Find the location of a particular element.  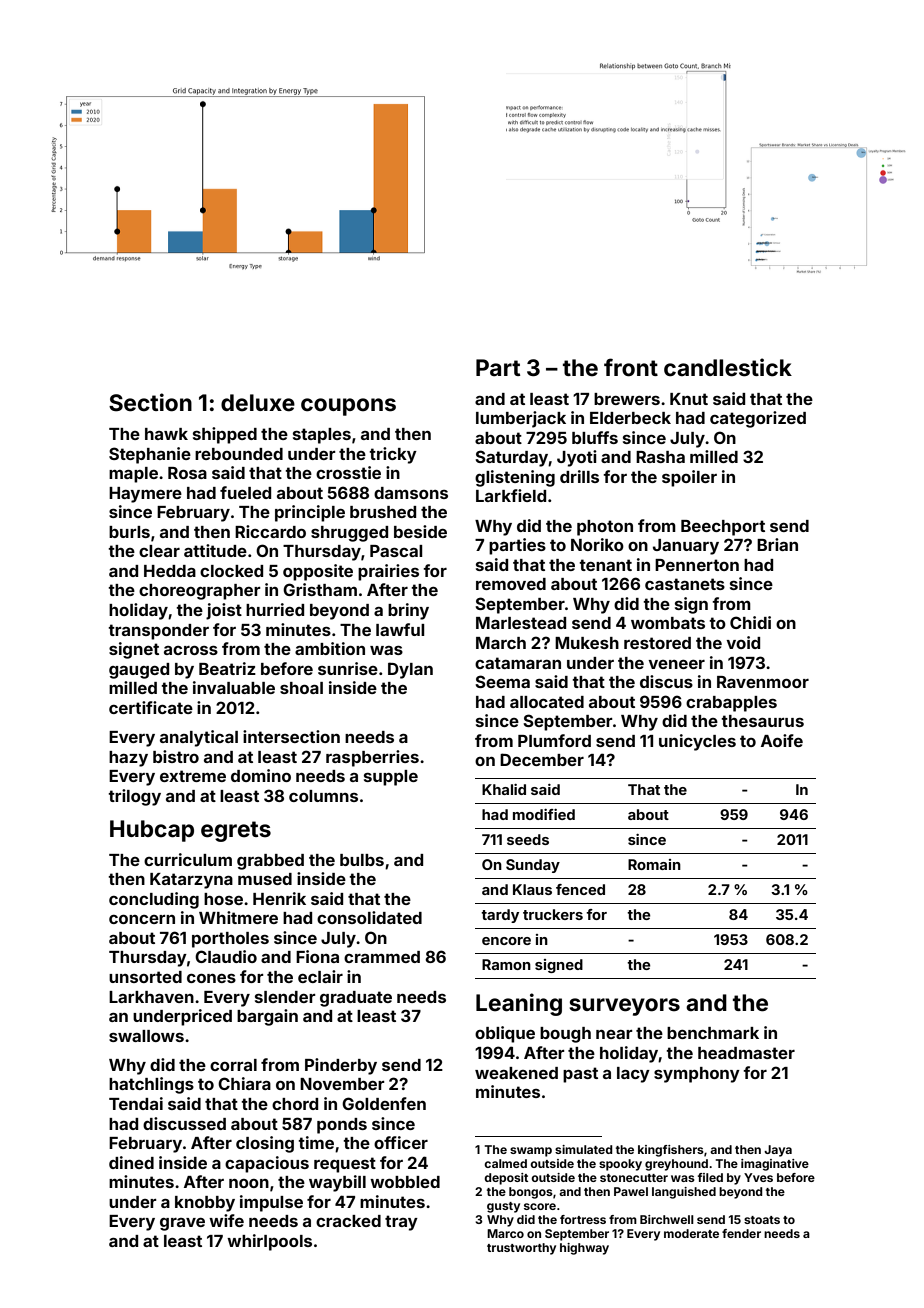

coupons is located at coordinates (348, 407).
